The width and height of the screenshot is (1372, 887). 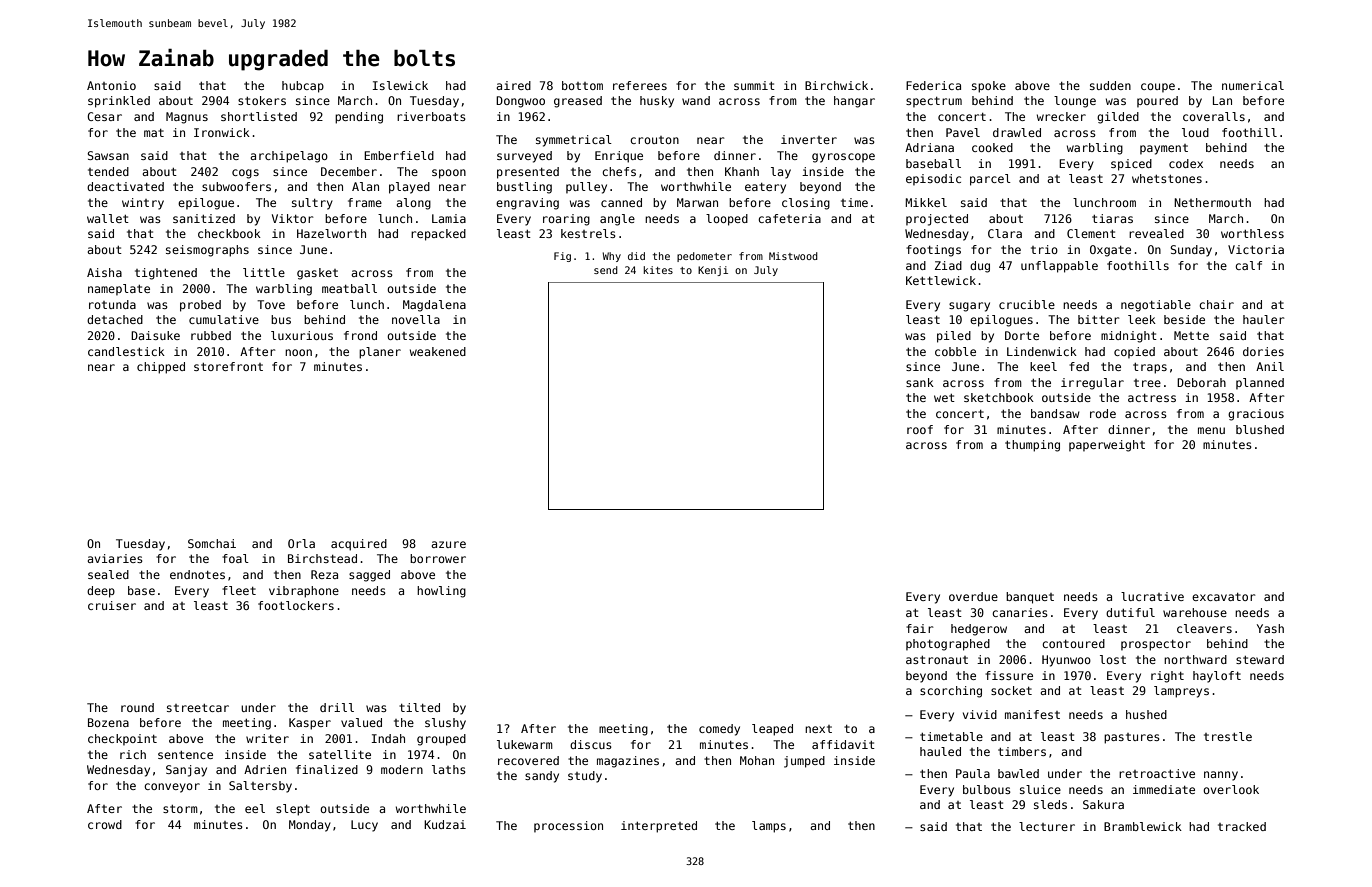 I want to click on gasket, so click(x=317, y=274).
